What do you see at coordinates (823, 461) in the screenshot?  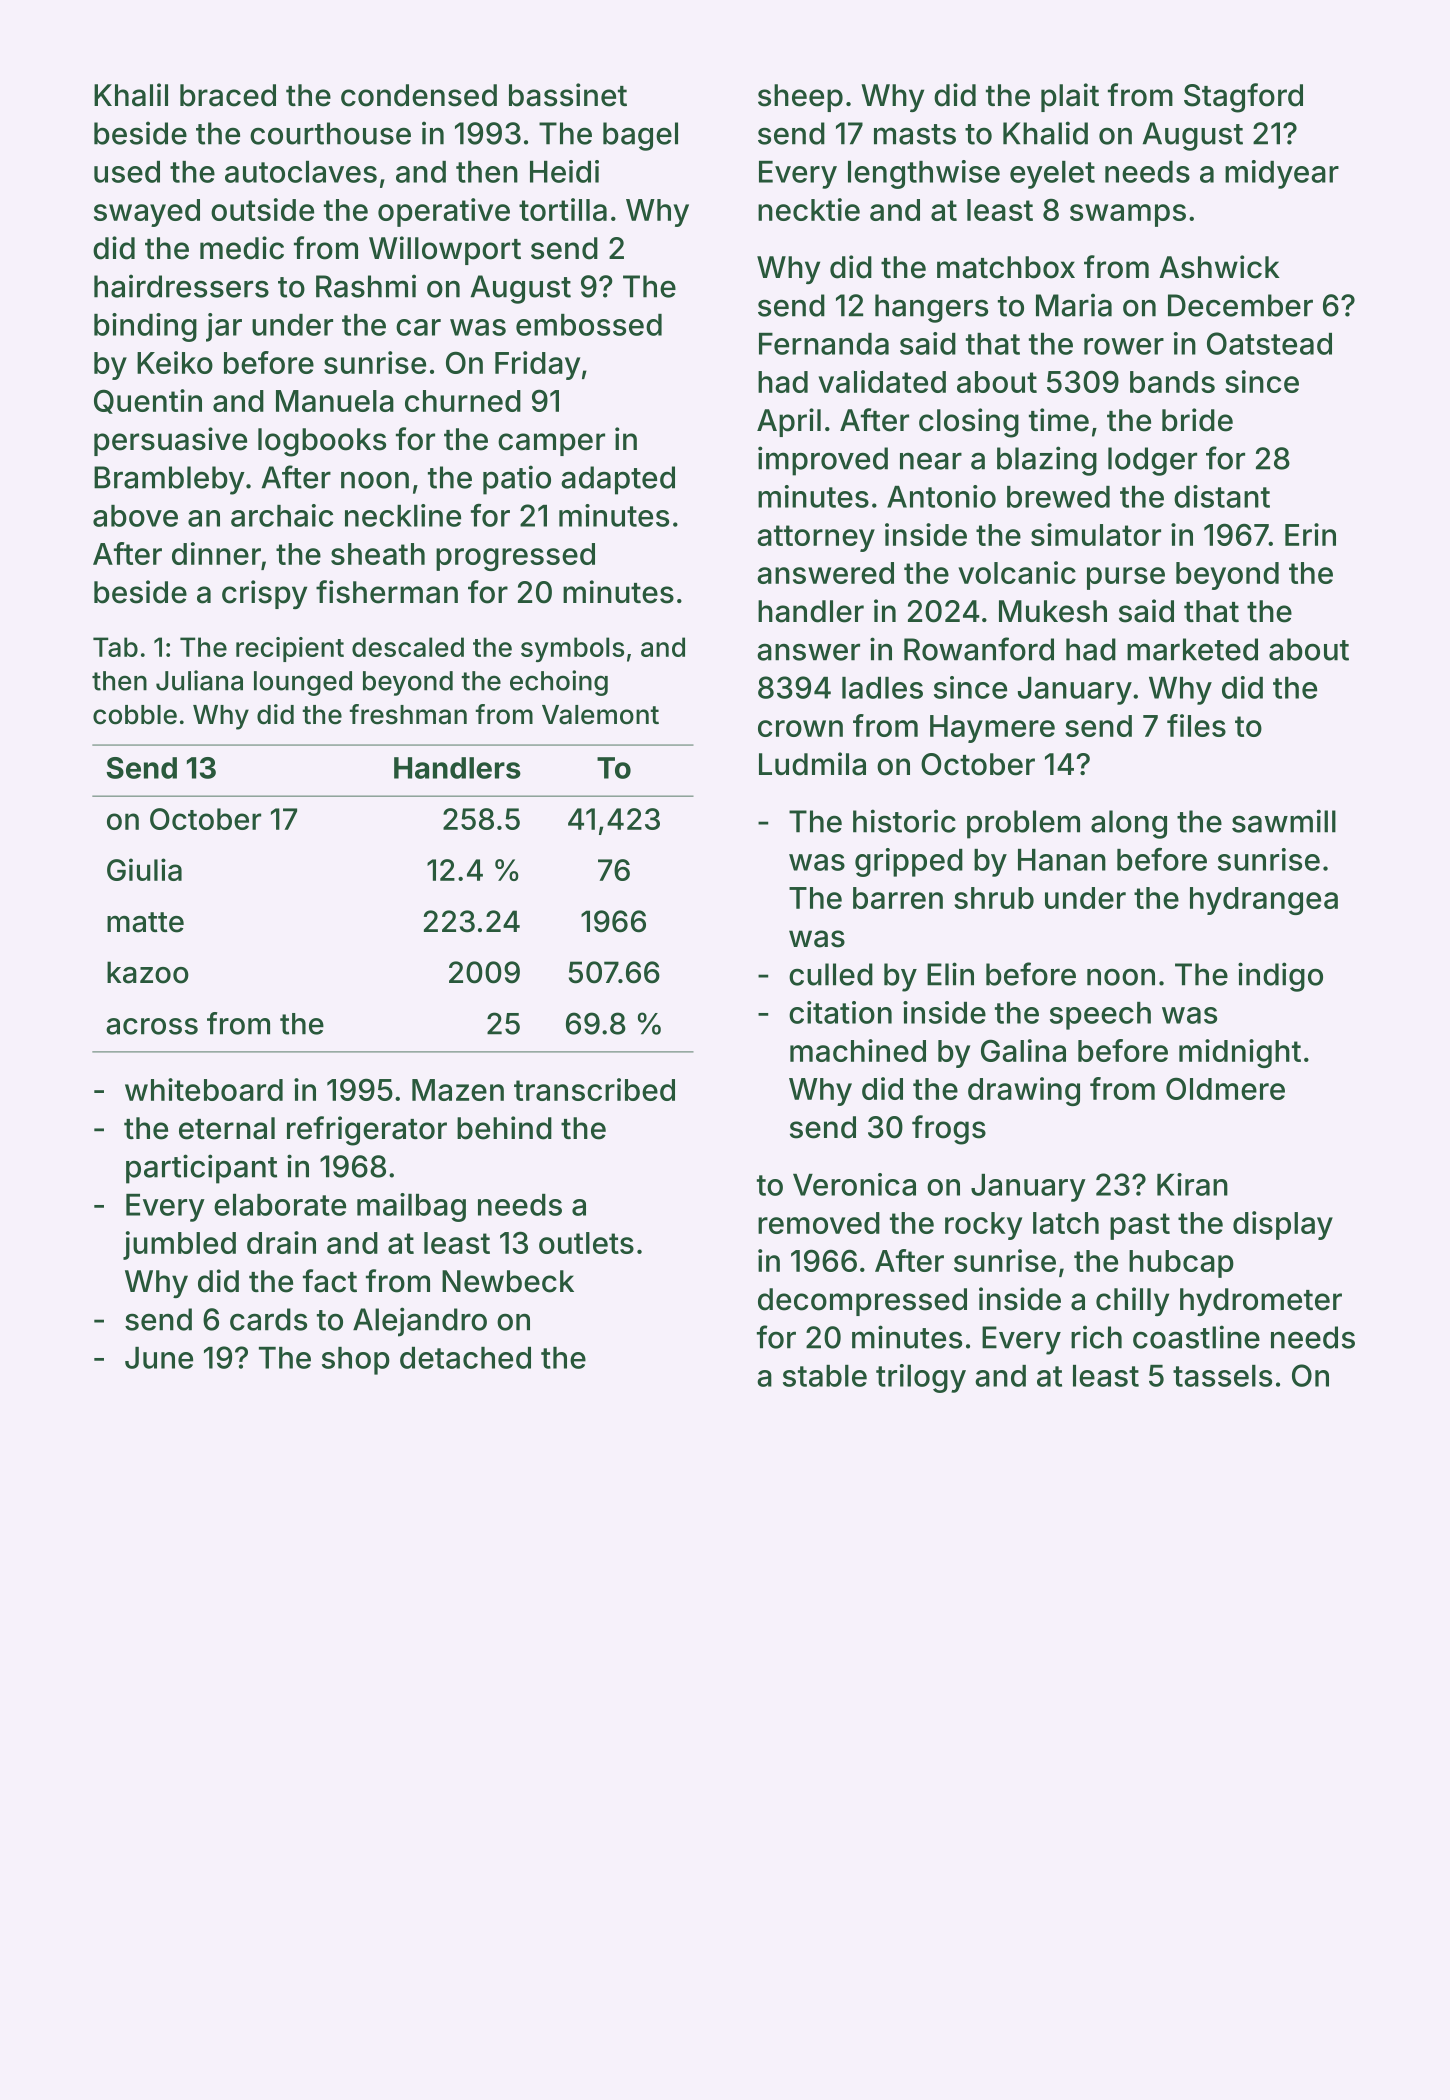 I see `improved` at bounding box center [823, 461].
